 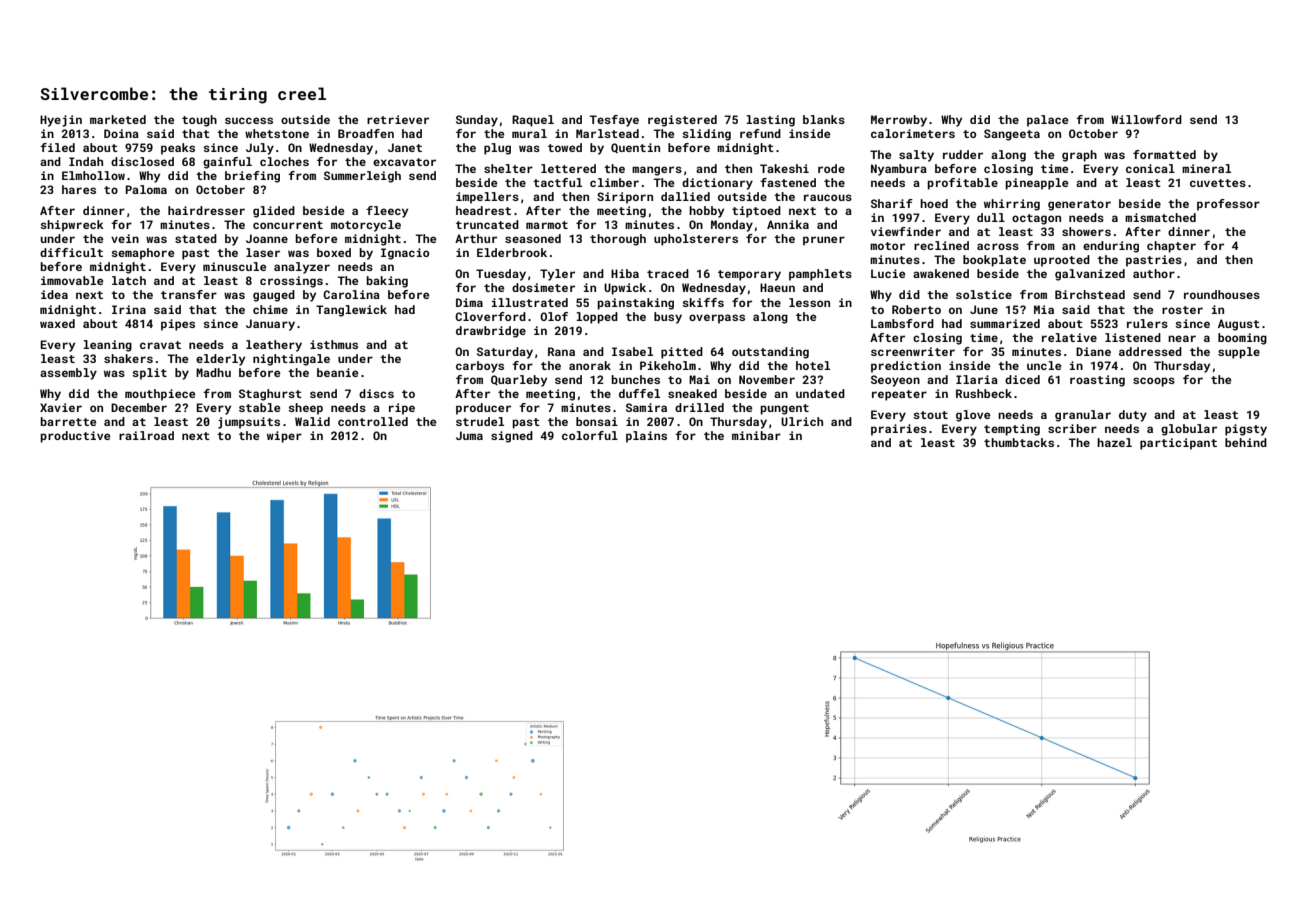 What do you see at coordinates (991, 217) in the page?
I see `dull` at bounding box center [991, 217].
